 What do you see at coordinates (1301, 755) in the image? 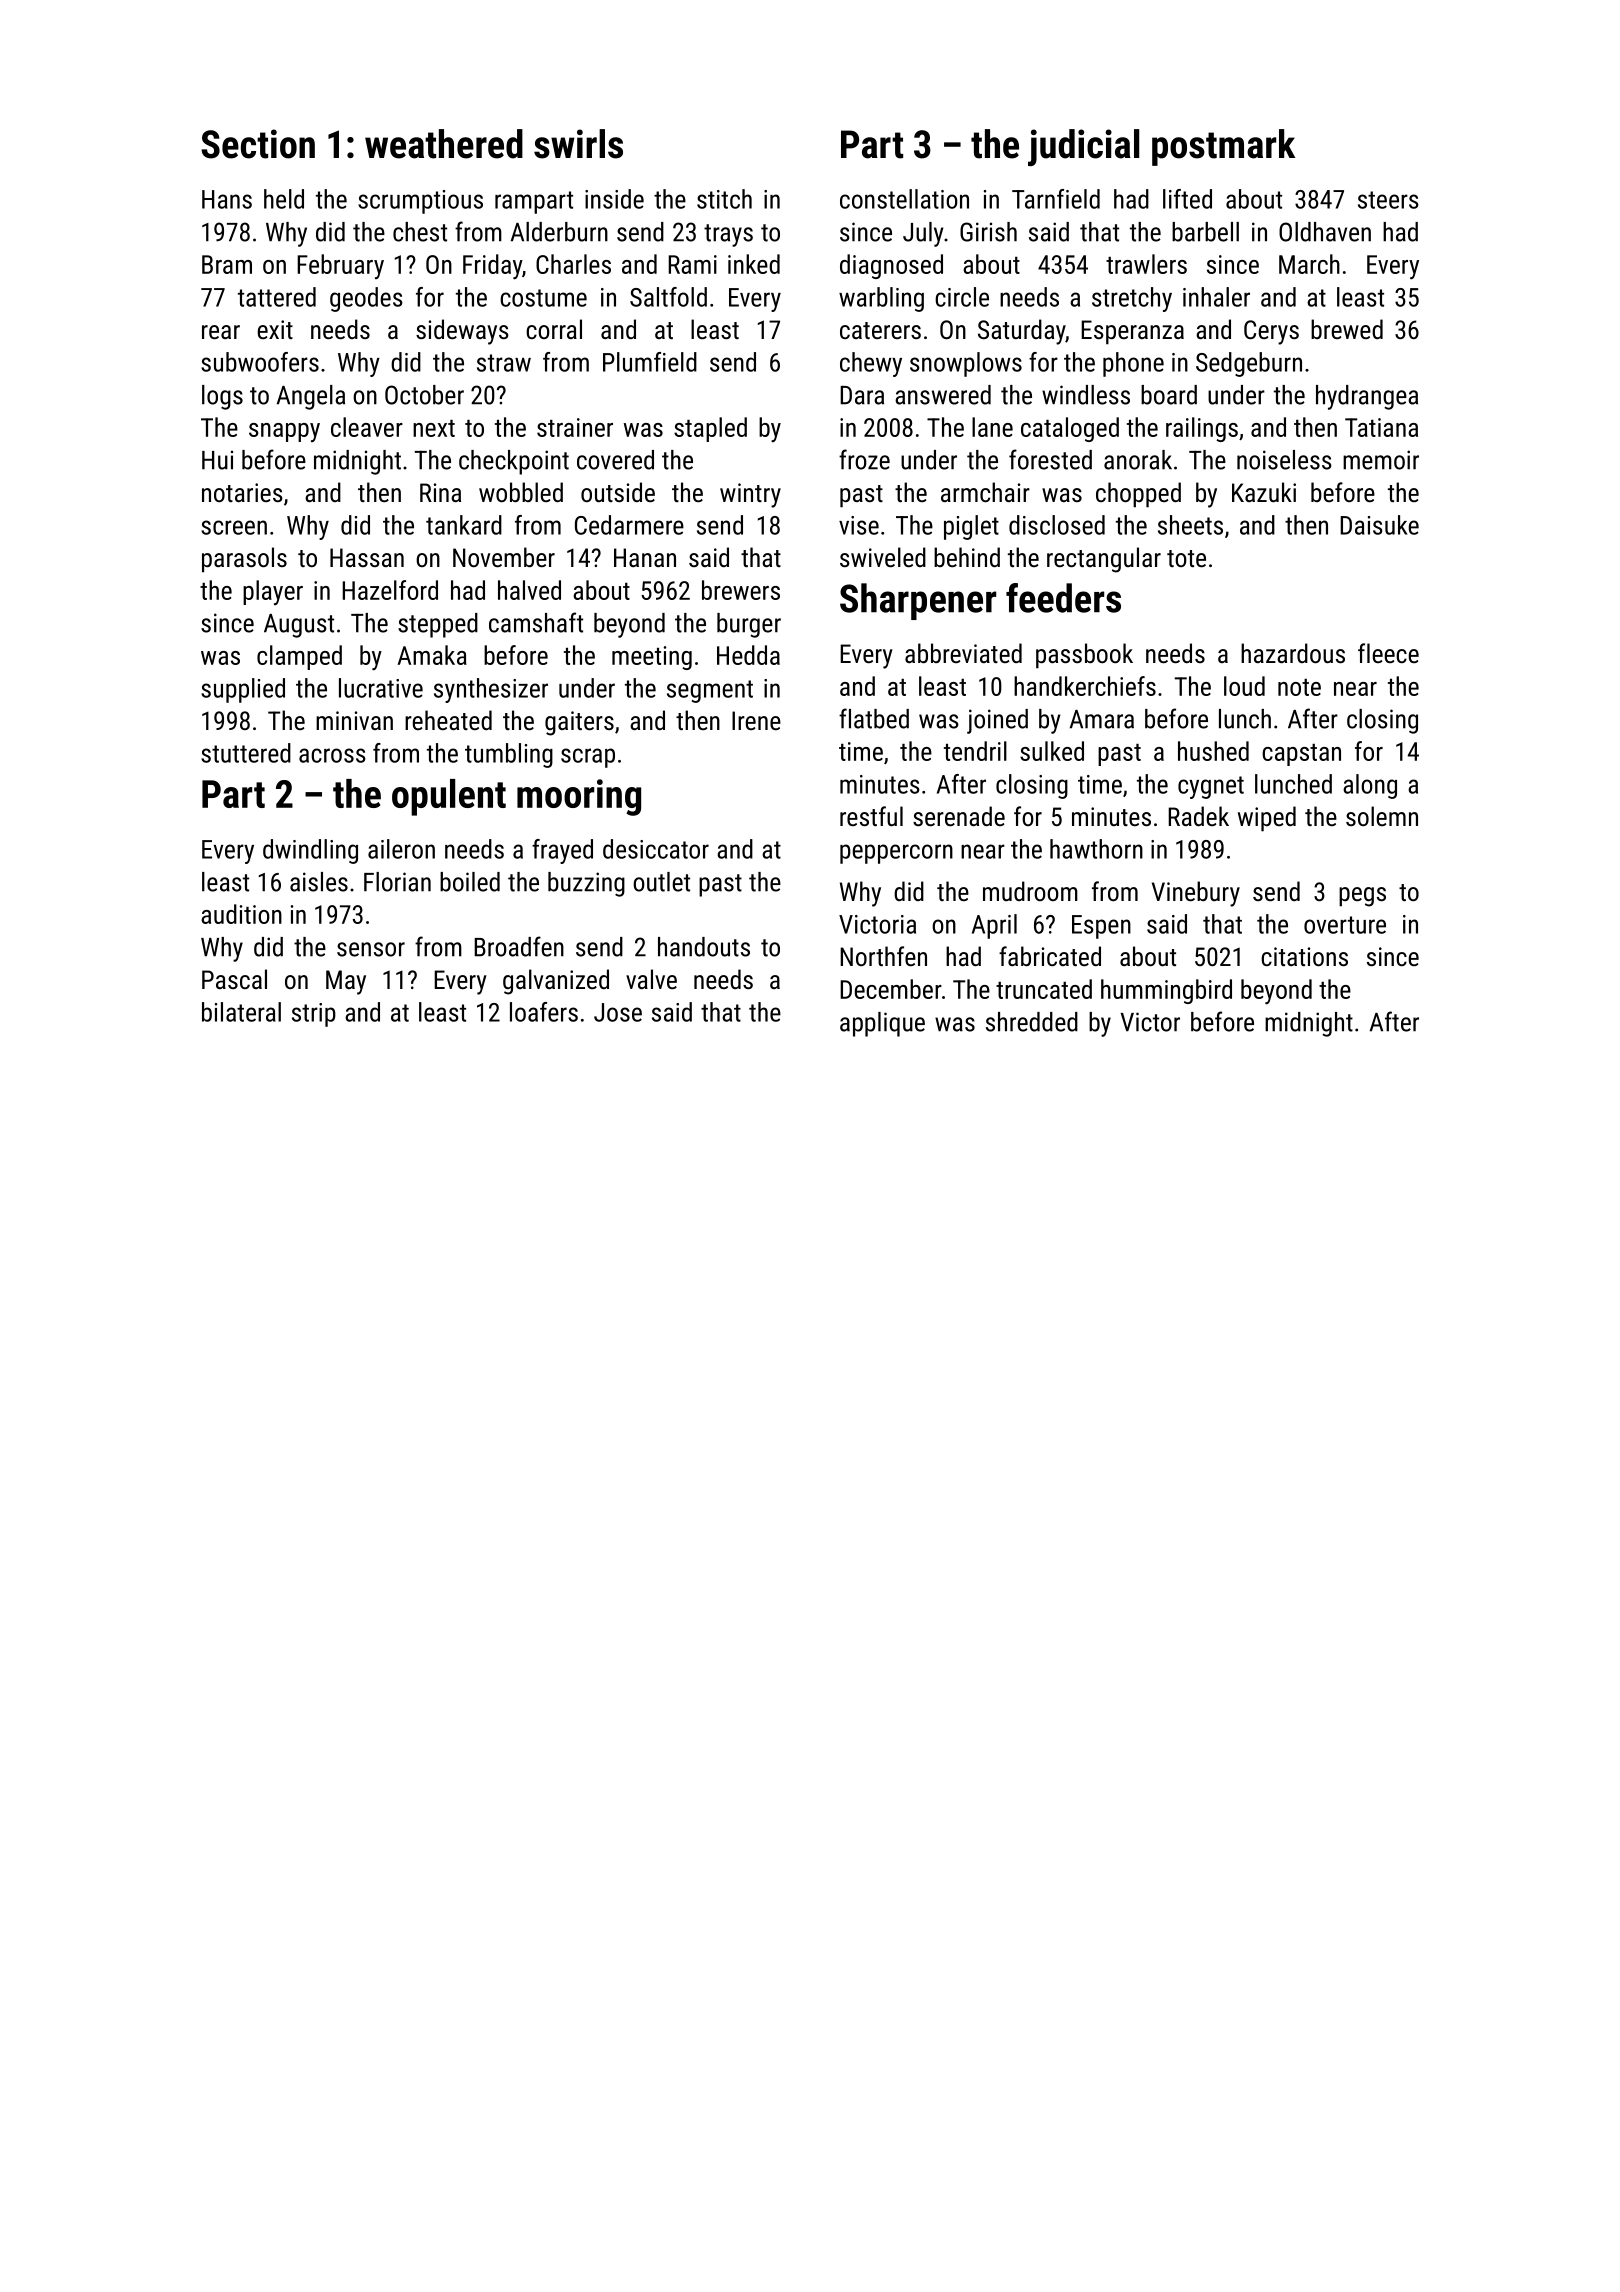
I see `capstan` at bounding box center [1301, 755].
